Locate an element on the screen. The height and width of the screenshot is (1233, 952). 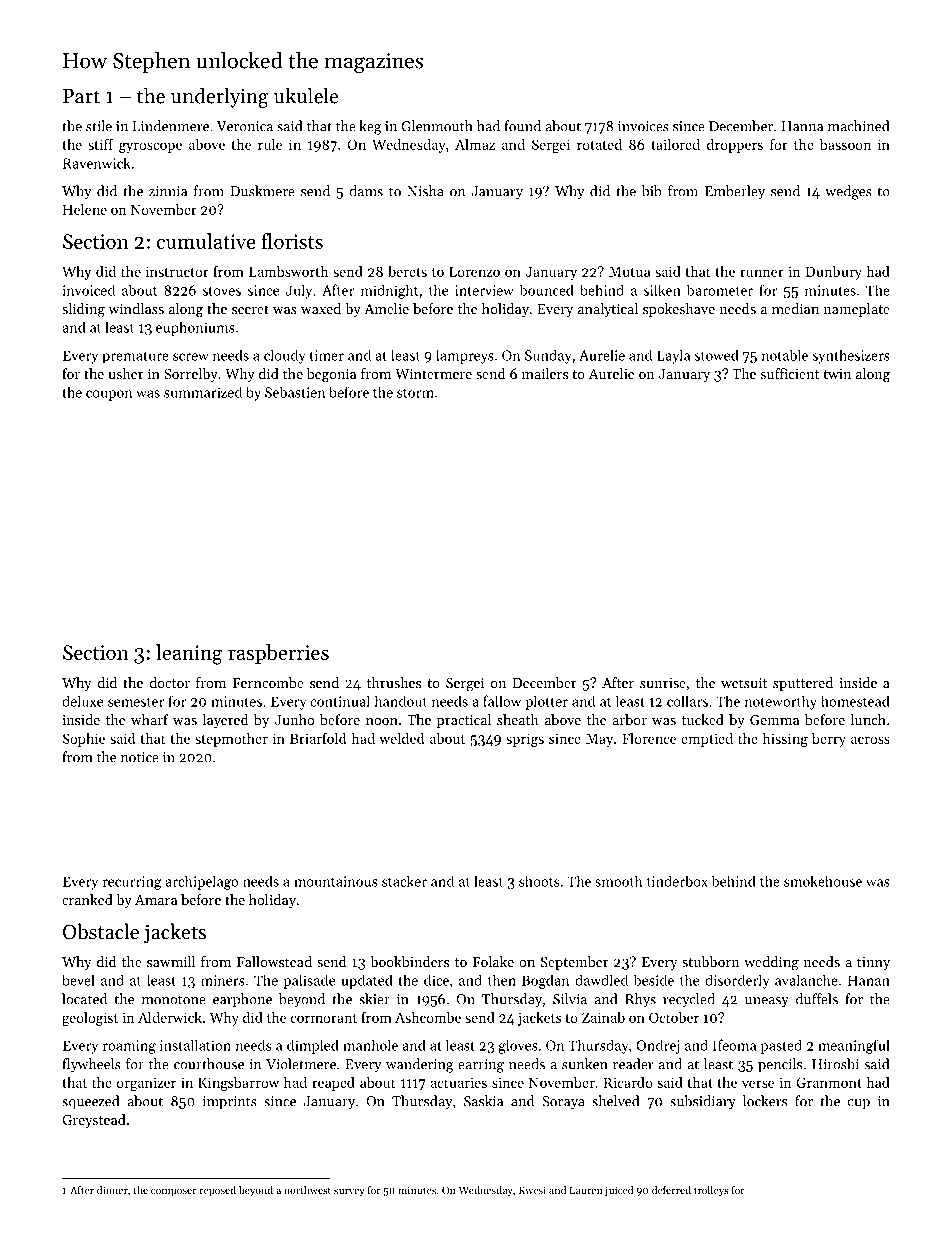
Part is located at coordinates (81, 96).
